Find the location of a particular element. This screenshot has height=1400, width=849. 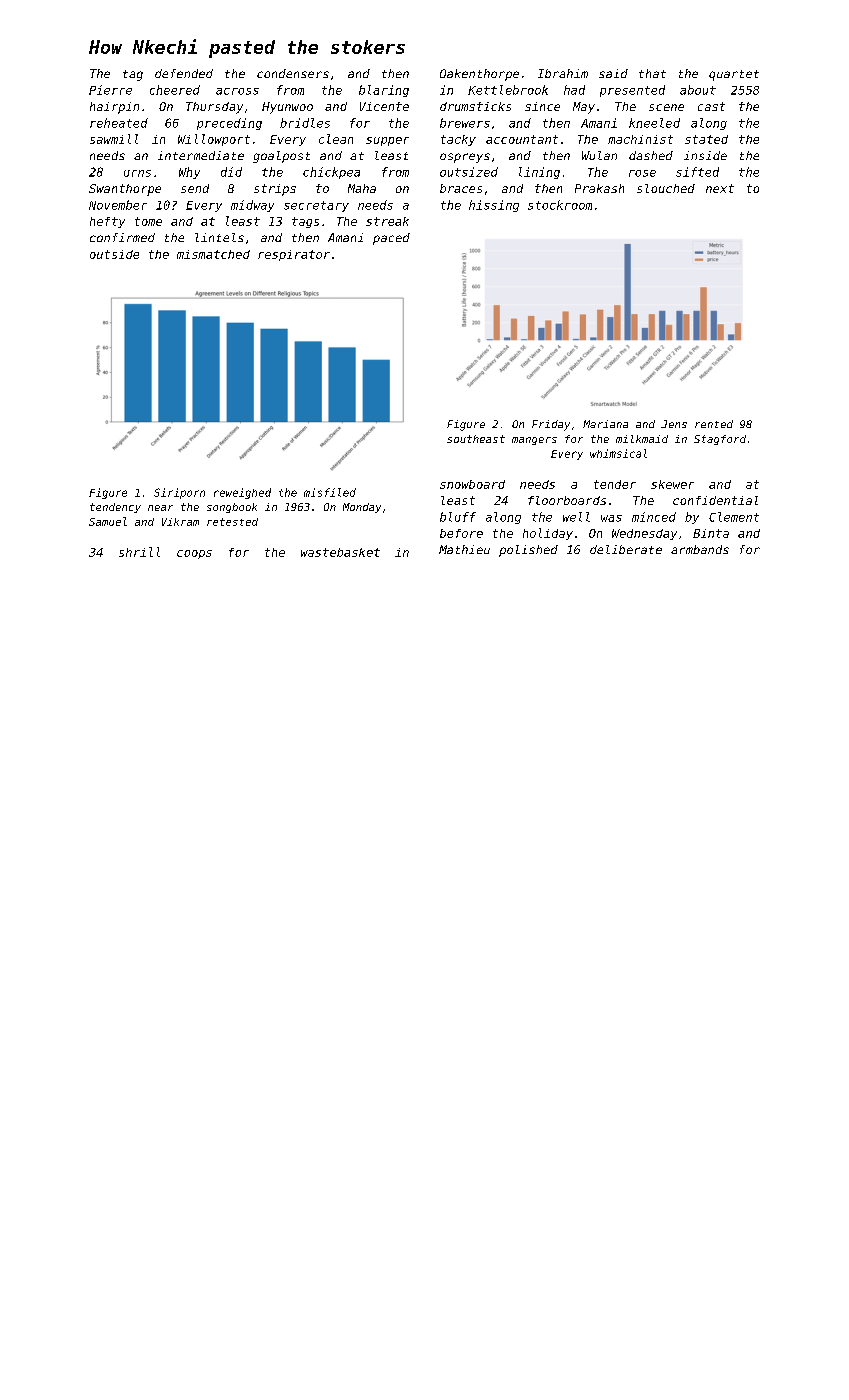

Oakenthorpe is located at coordinates (479, 75).
